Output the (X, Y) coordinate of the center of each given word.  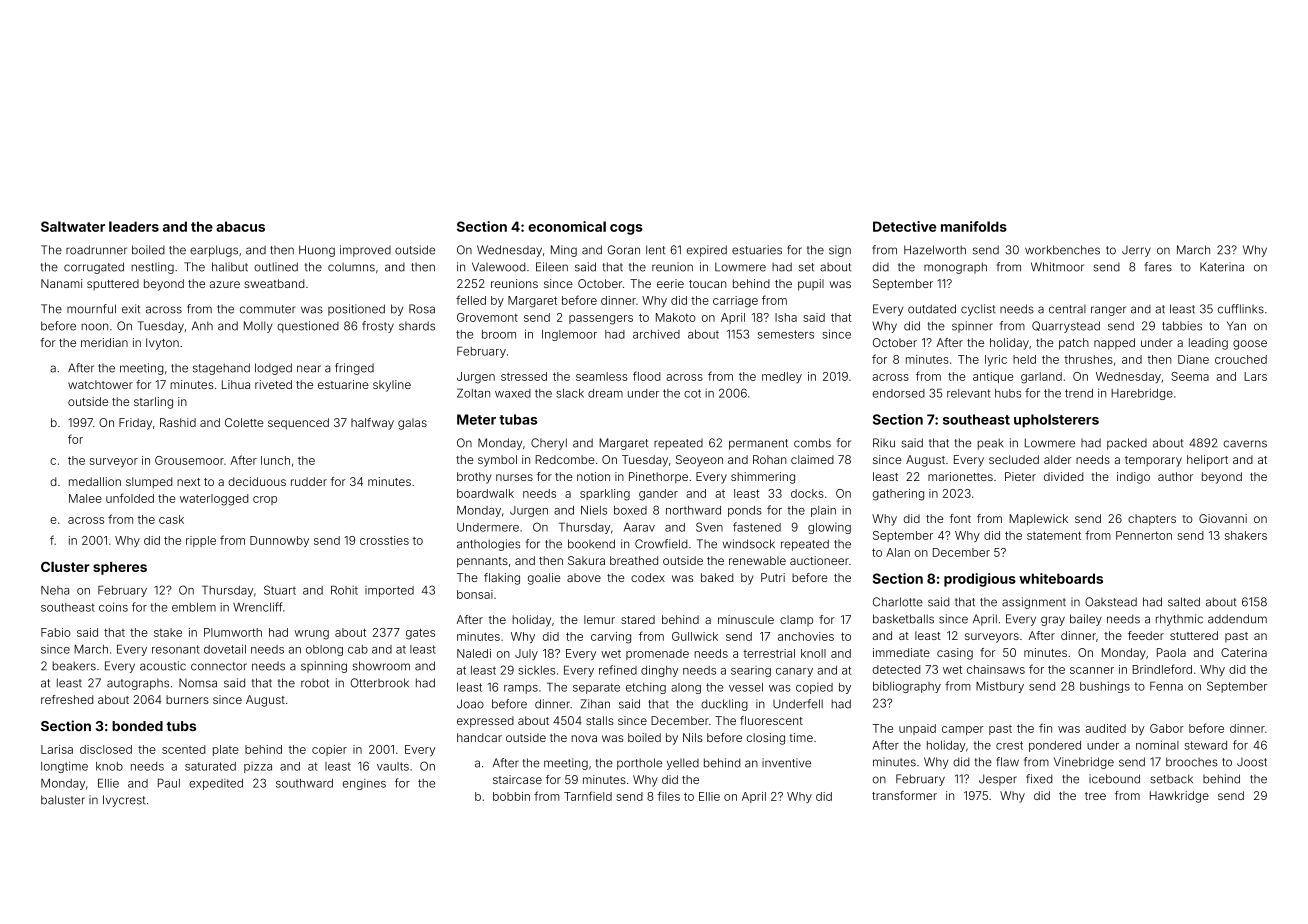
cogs (626, 229)
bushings (1105, 687)
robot (315, 683)
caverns (1245, 444)
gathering (898, 495)
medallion (95, 481)
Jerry (1136, 251)
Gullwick (695, 636)
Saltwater (73, 226)
